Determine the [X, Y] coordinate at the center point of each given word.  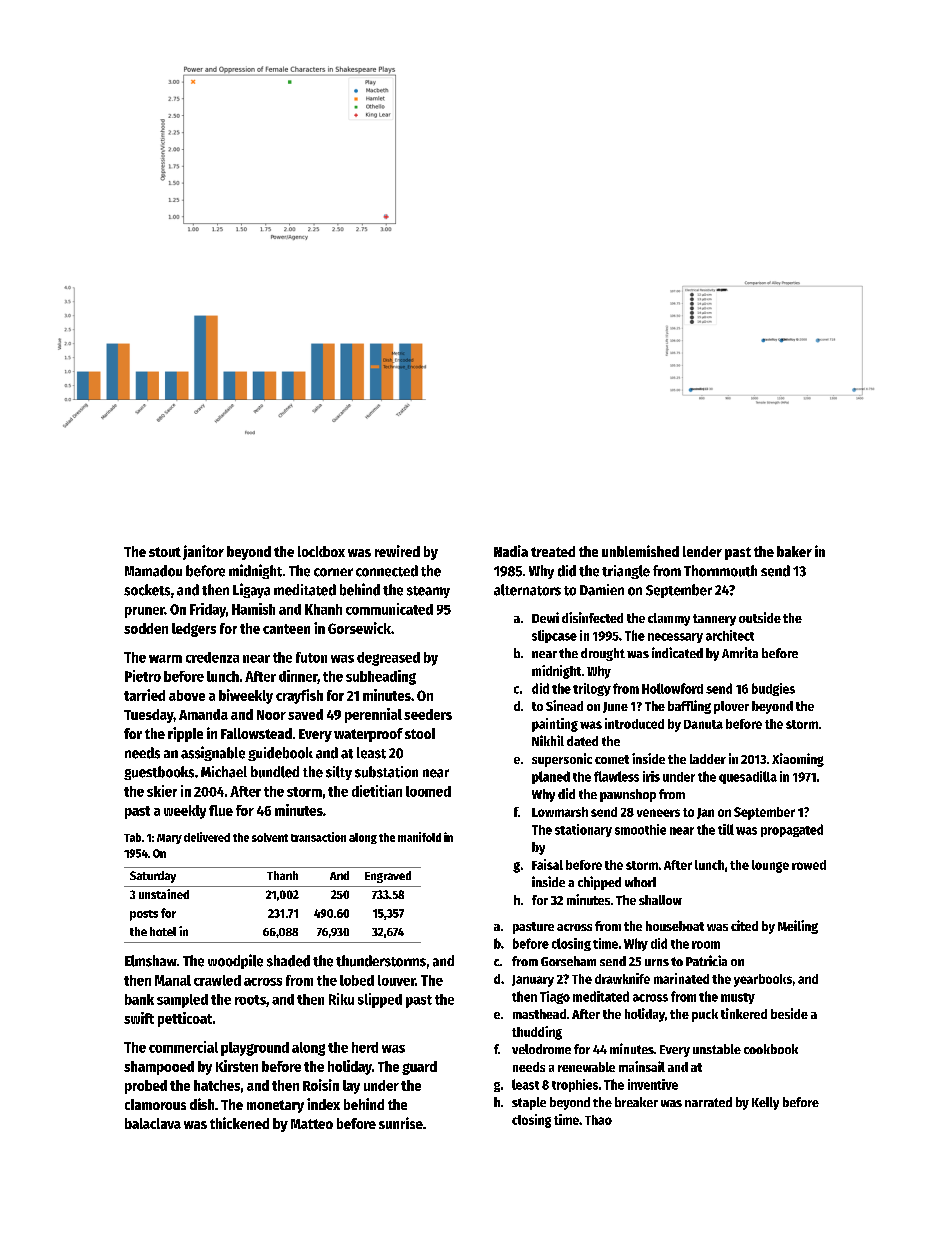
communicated [389, 609]
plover [731, 707]
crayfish [299, 696]
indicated [677, 652]
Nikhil [548, 740]
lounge [770, 866]
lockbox [321, 551]
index [323, 1104]
